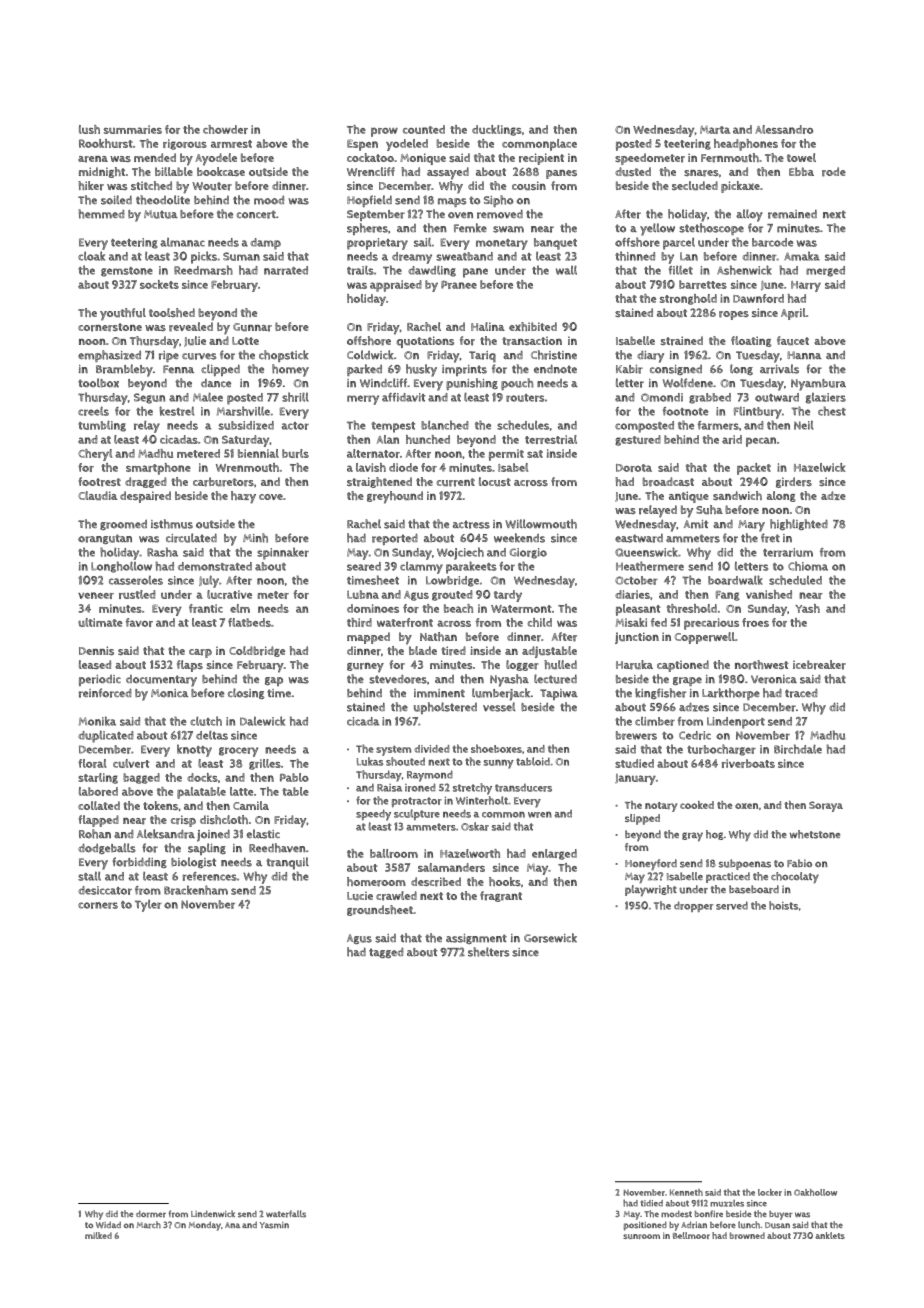 The image size is (924, 1308). Describe the element at coordinates (489, 952) in the image. I see `shelters` at that location.
